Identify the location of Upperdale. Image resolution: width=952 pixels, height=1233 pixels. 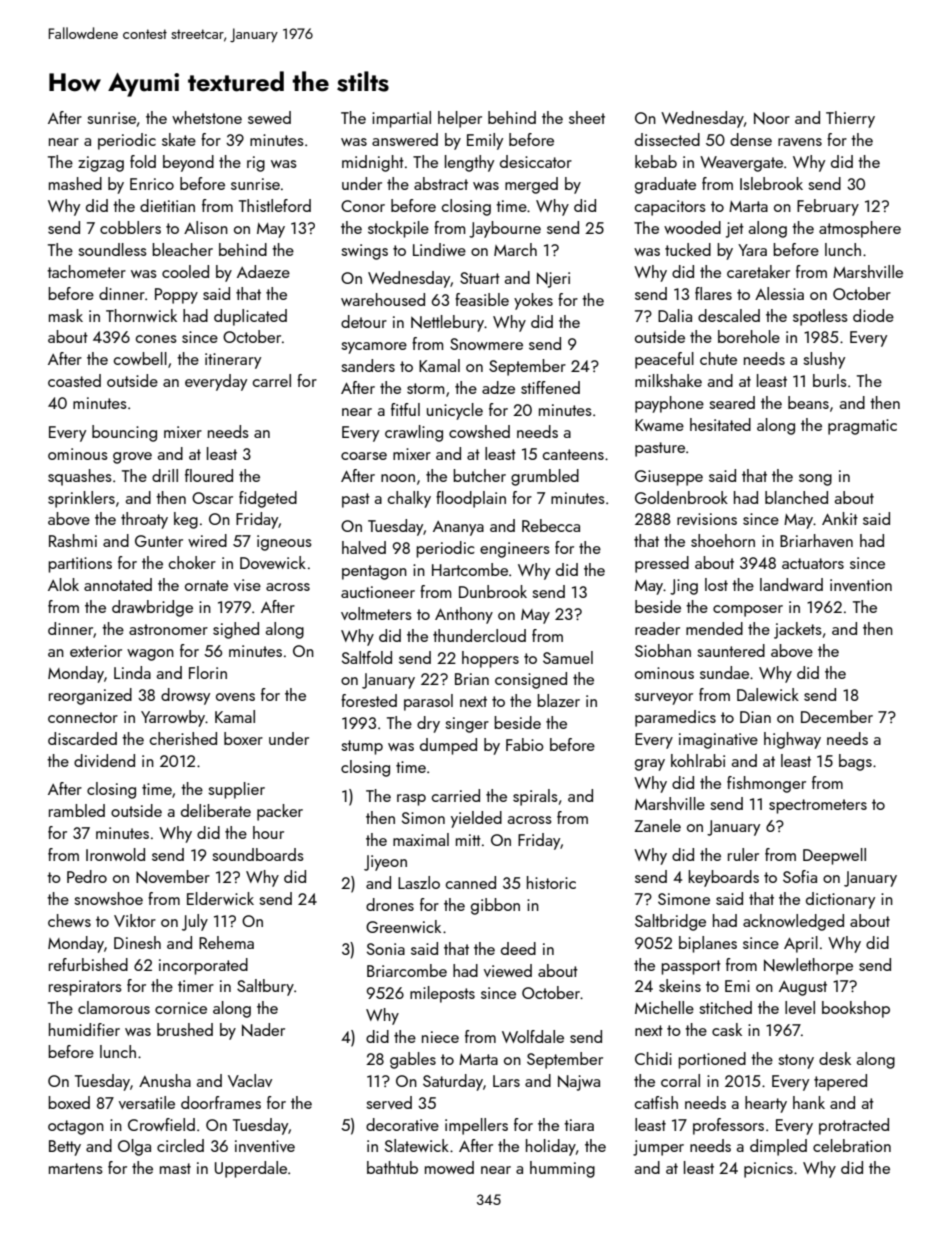
(251, 1169).
